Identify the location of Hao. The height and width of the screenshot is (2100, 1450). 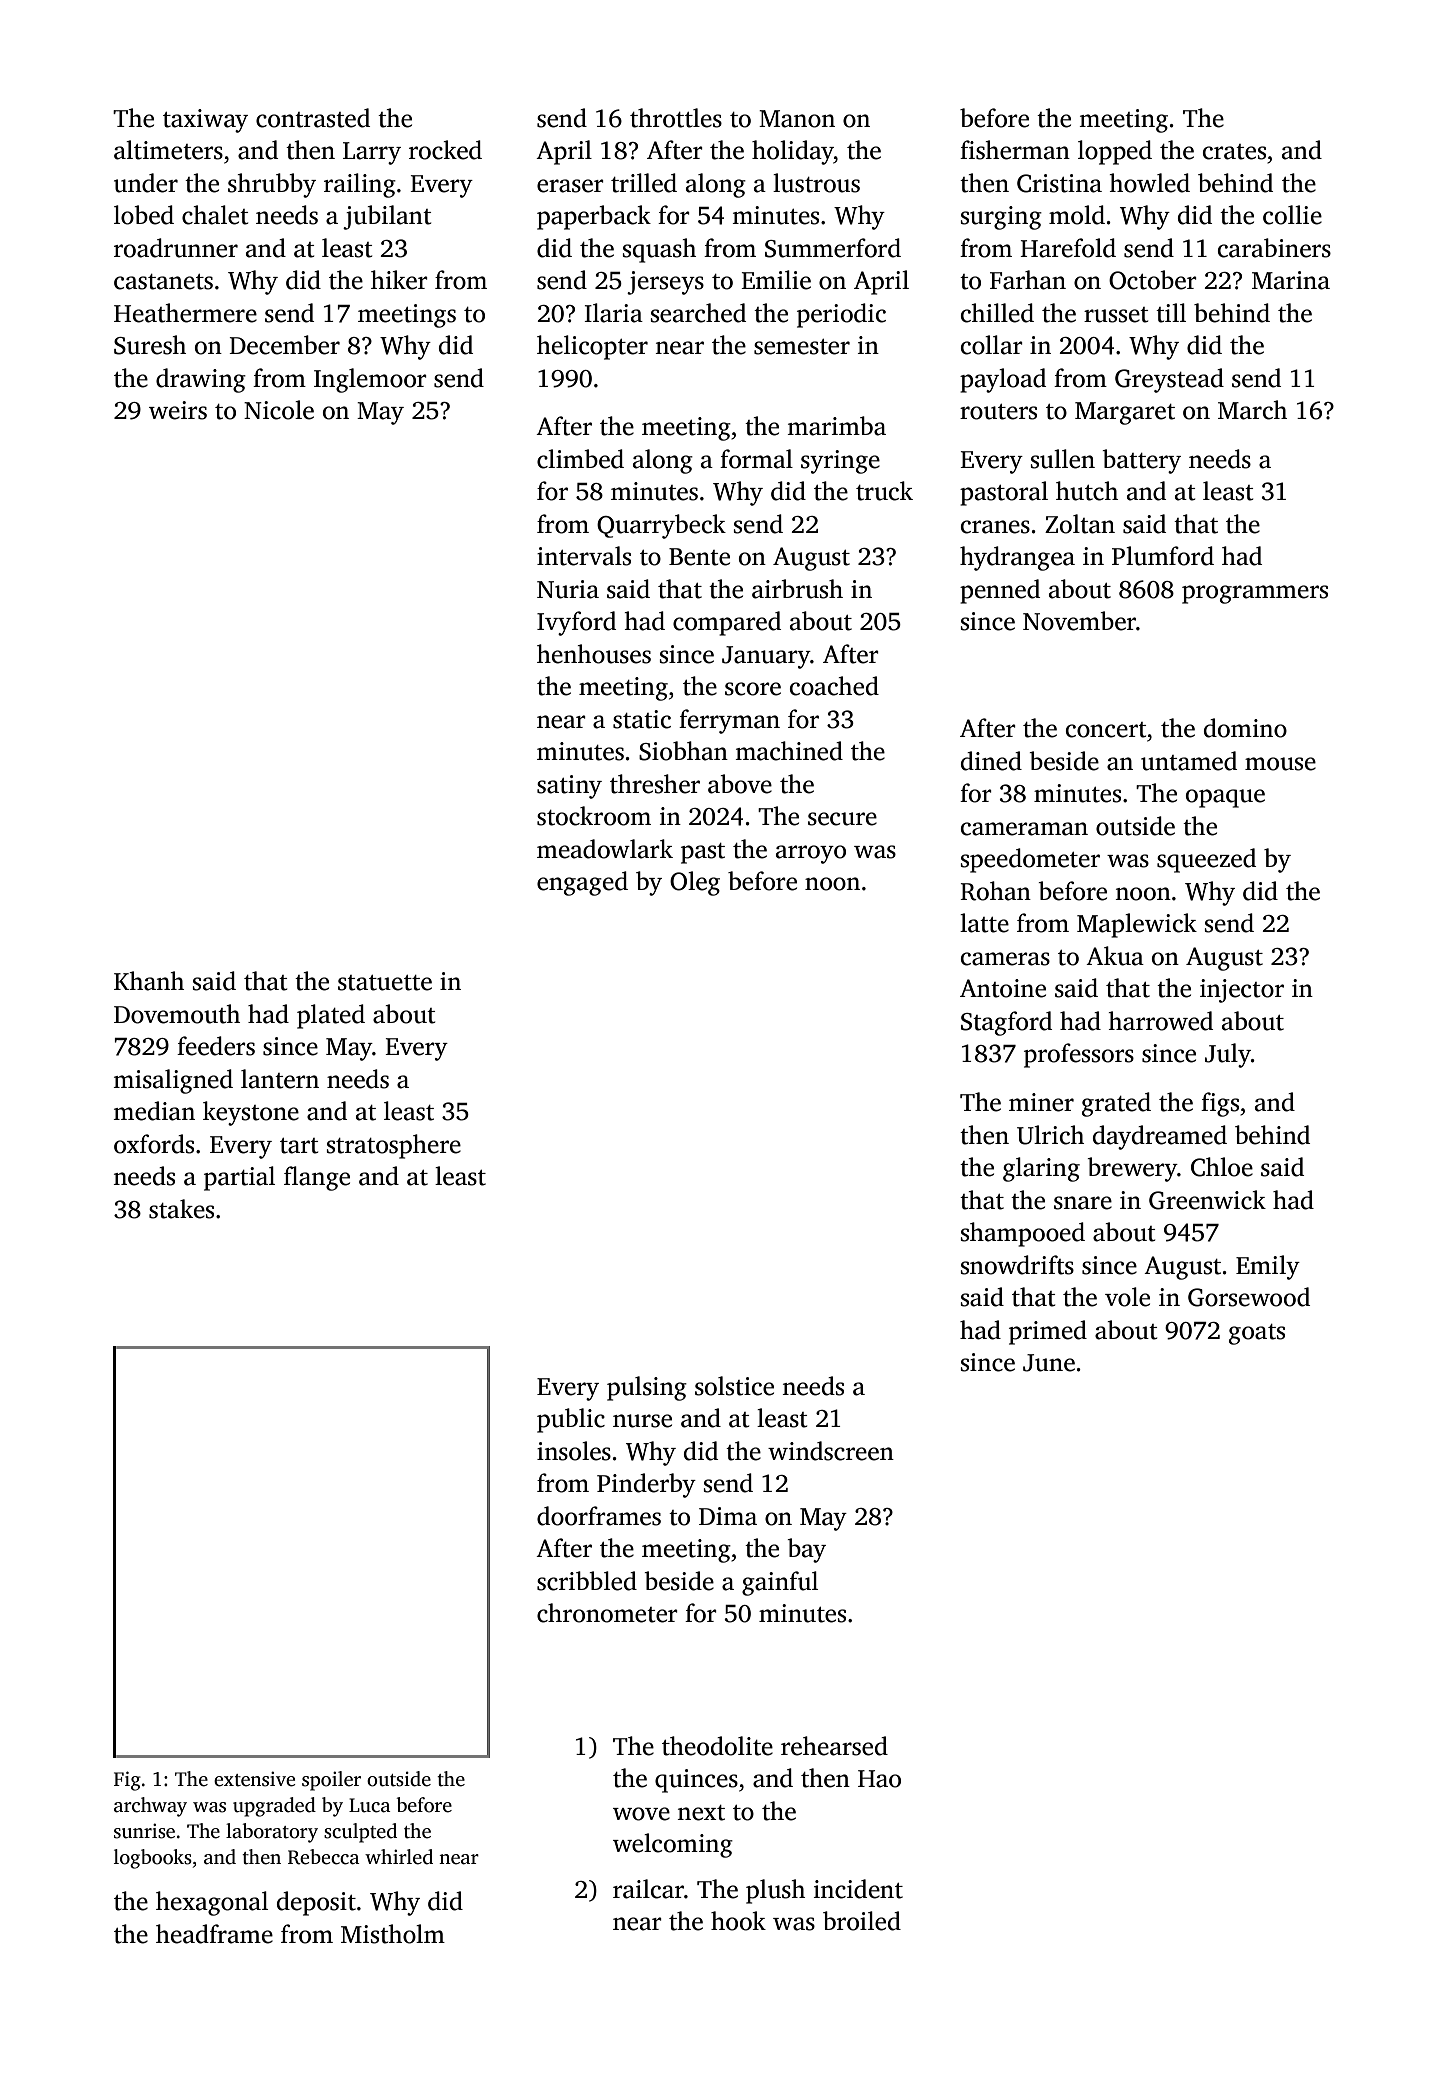
(879, 1779).
